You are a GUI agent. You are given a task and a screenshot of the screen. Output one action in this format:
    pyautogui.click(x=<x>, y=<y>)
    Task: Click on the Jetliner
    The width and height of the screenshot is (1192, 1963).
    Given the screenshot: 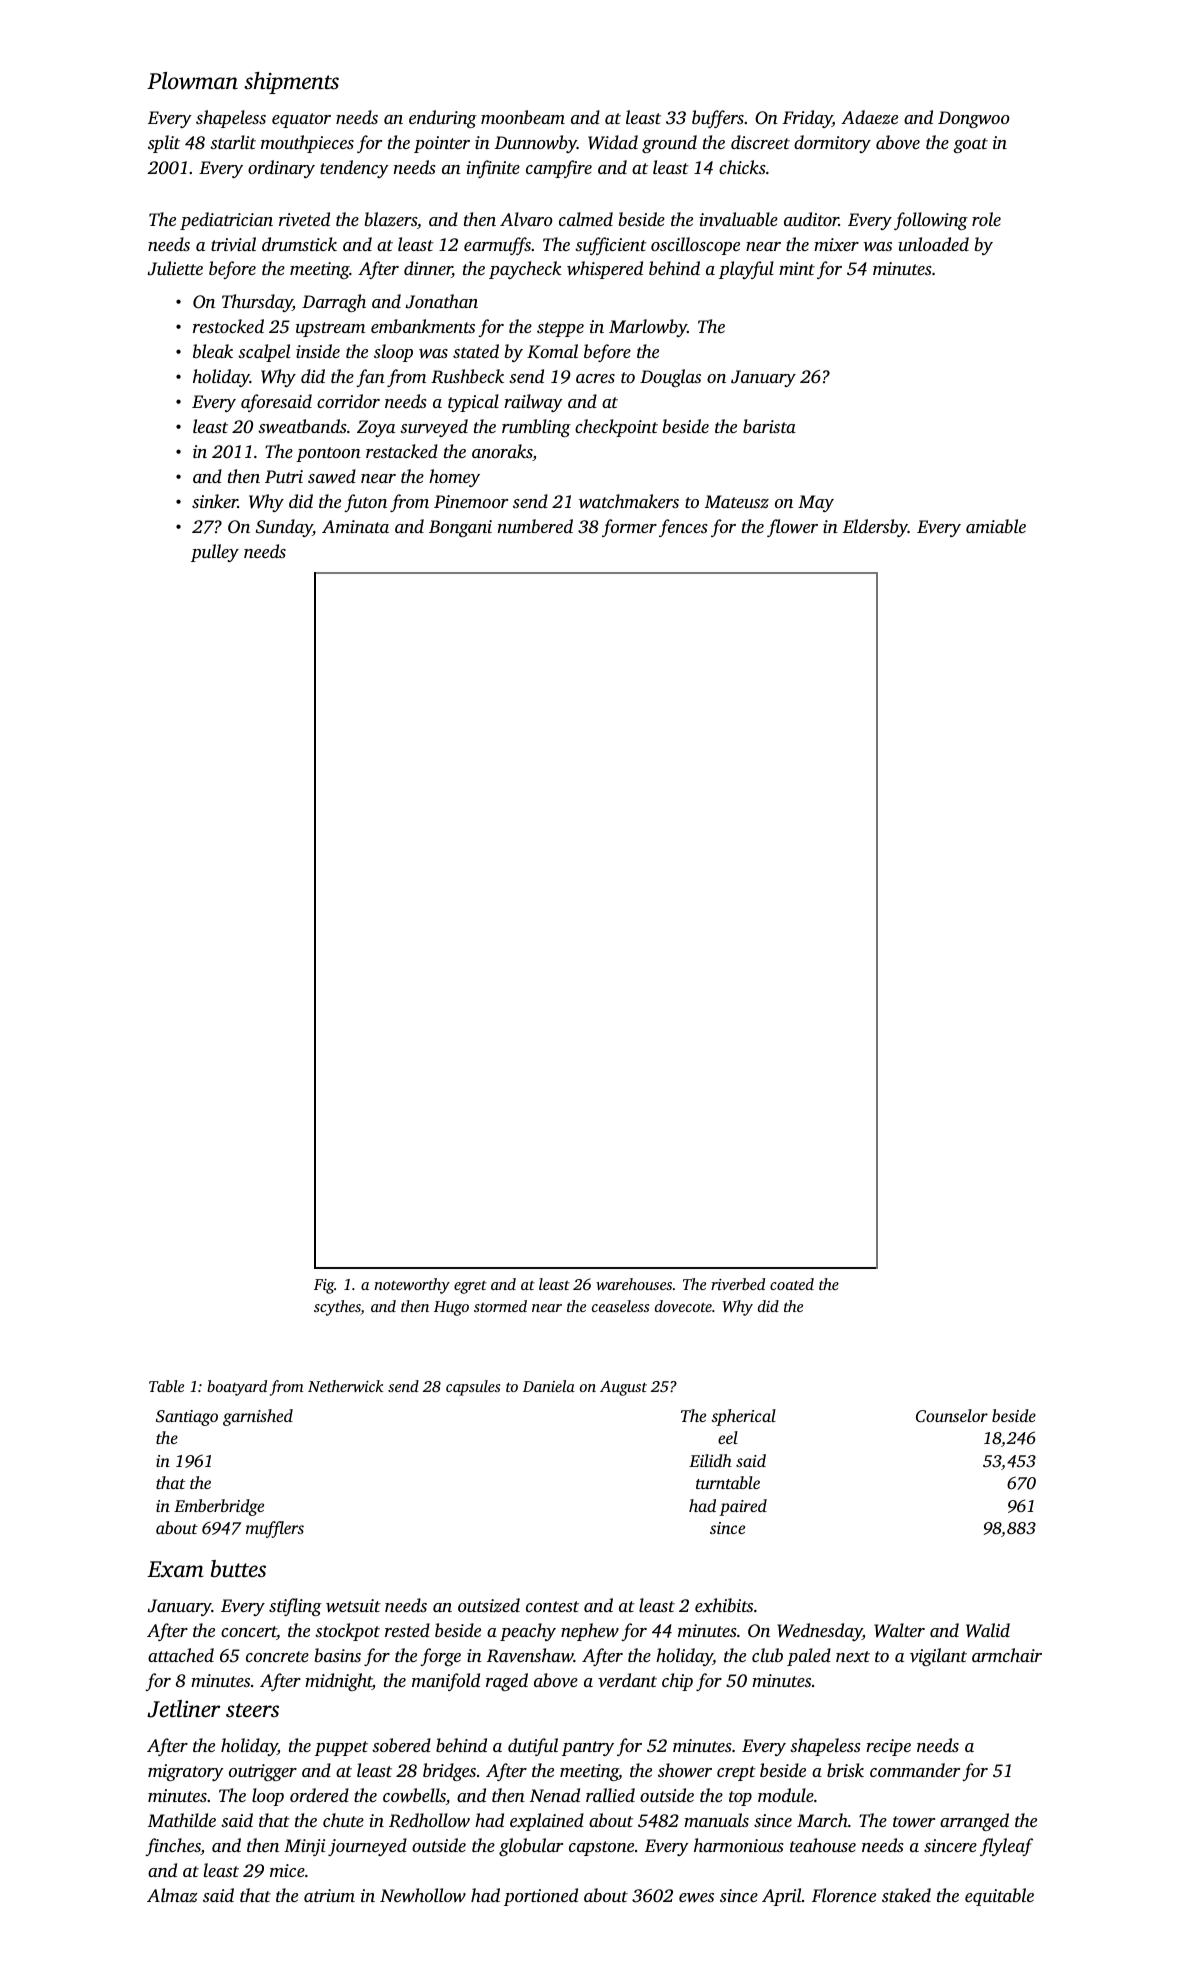 What is the action you would take?
    pyautogui.click(x=183, y=1709)
